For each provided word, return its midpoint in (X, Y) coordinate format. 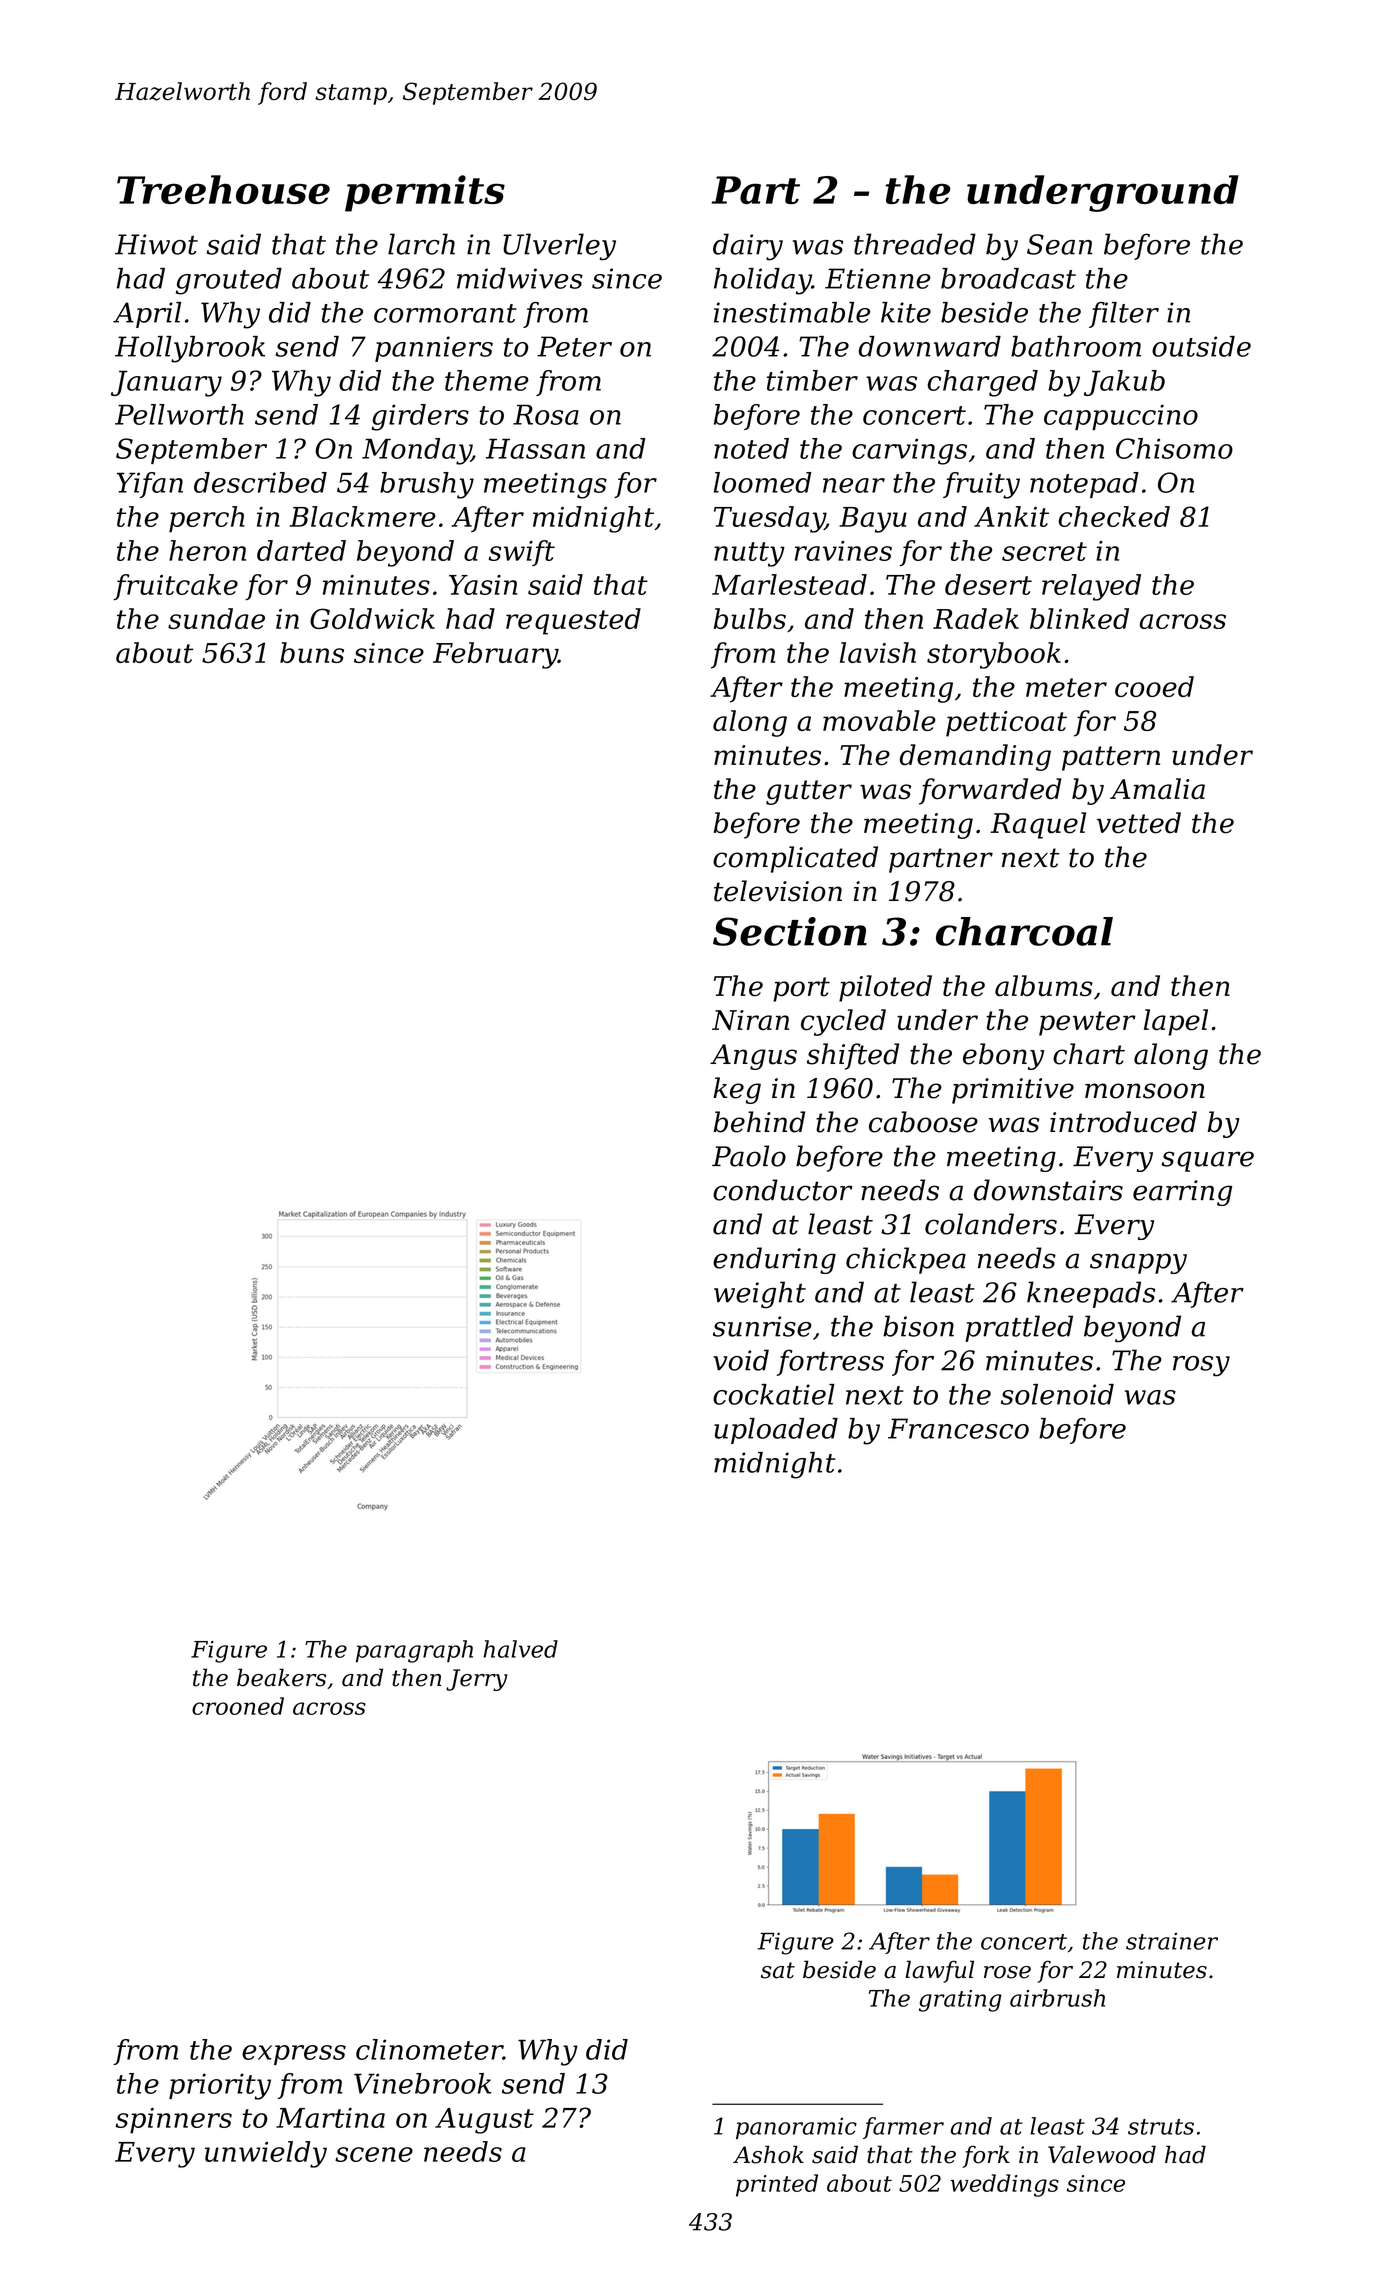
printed (777, 2185)
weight (760, 1295)
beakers (281, 1677)
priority (220, 2086)
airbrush (1057, 1998)
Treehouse (223, 189)
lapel (1176, 1022)
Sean (1060, 244)
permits (425, 193)
